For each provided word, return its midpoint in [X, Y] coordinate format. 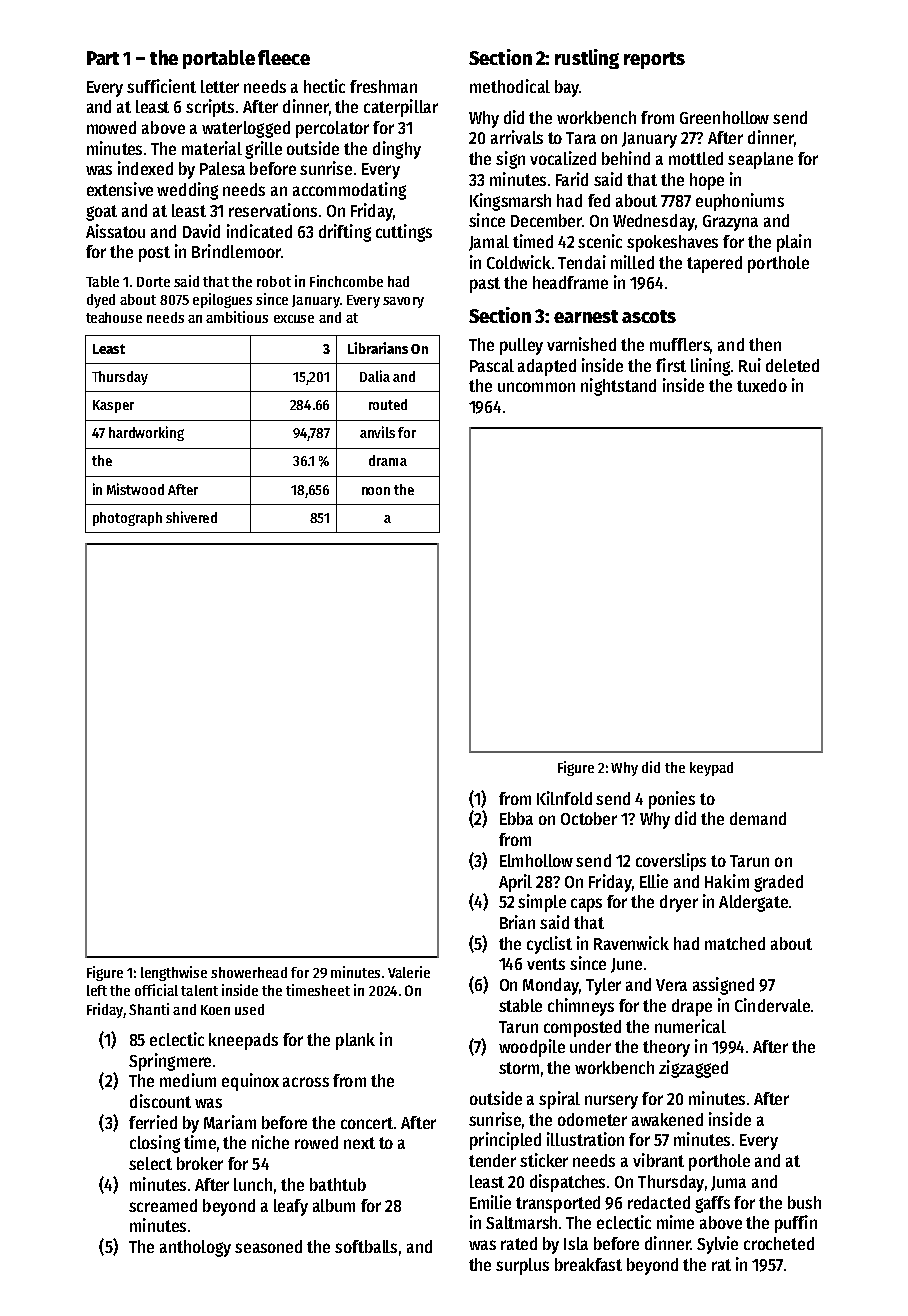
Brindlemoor [236, 251]
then [765, 344]
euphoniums [740, 202]
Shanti [149, 1009]
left [97, 990]
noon [376, 491]
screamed [163, 1205]
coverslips [671, 862]
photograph [127, 519]
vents [546, 964]
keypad [711, 769]
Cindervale [772, 1005]
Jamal [489, 243]
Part [103, 58]
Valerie [409, 972]
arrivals [517, 137]
